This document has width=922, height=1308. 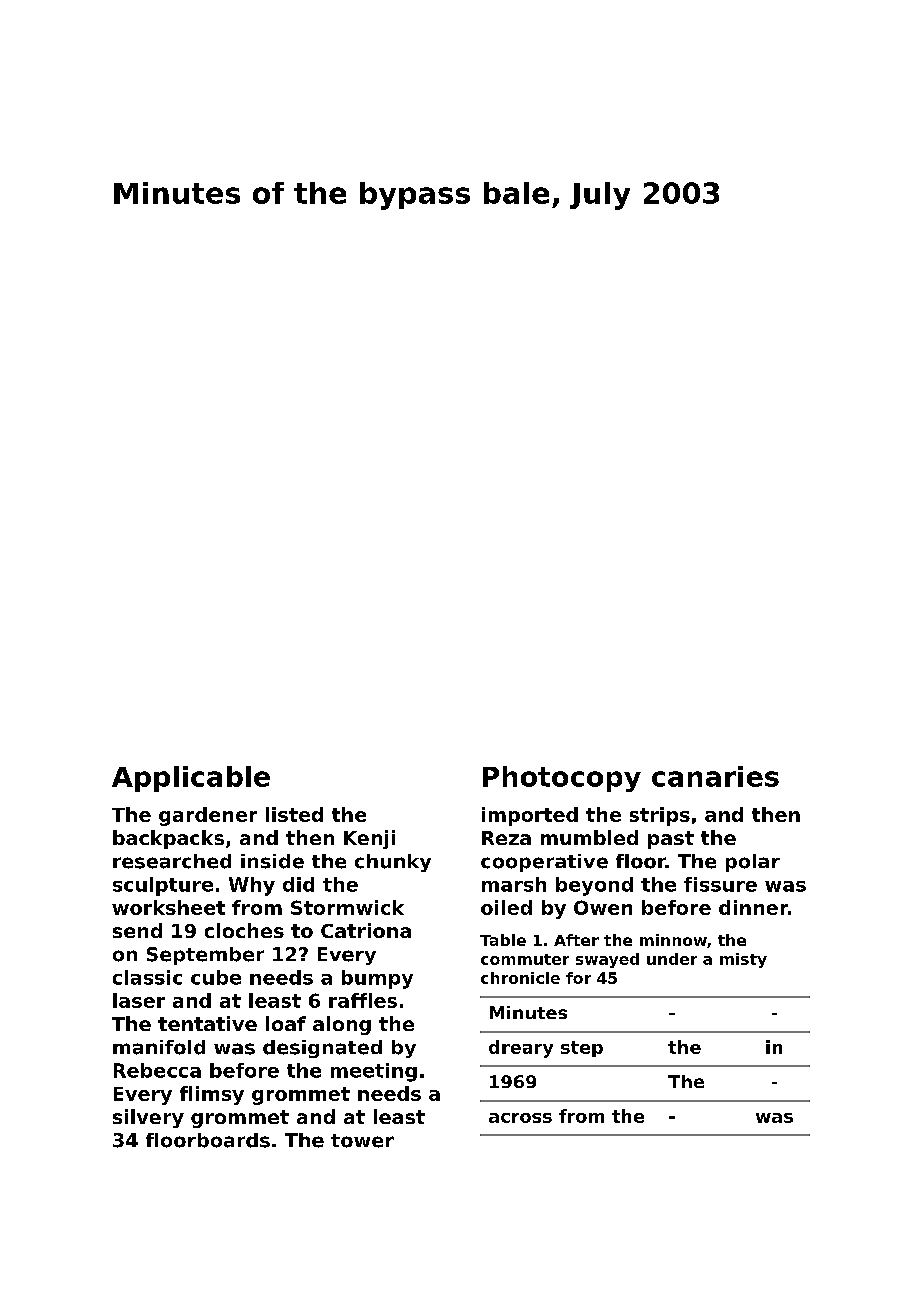 What do you see at coordinates (525, 959) in the document?
I see `commuter` at bounding box center [525, 959].
